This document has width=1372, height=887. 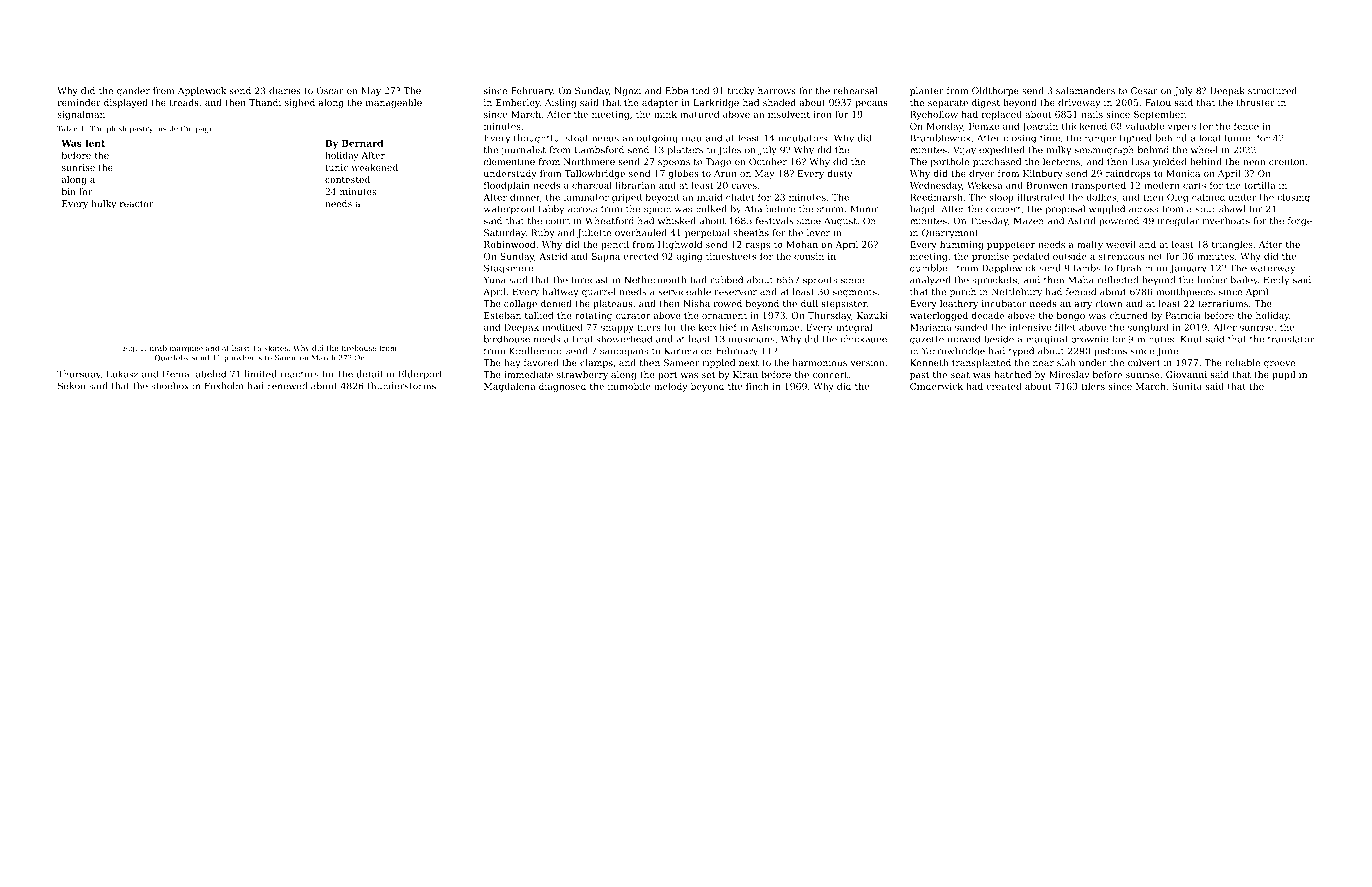 I want to click on churned, so click(x=1128, y=315).
